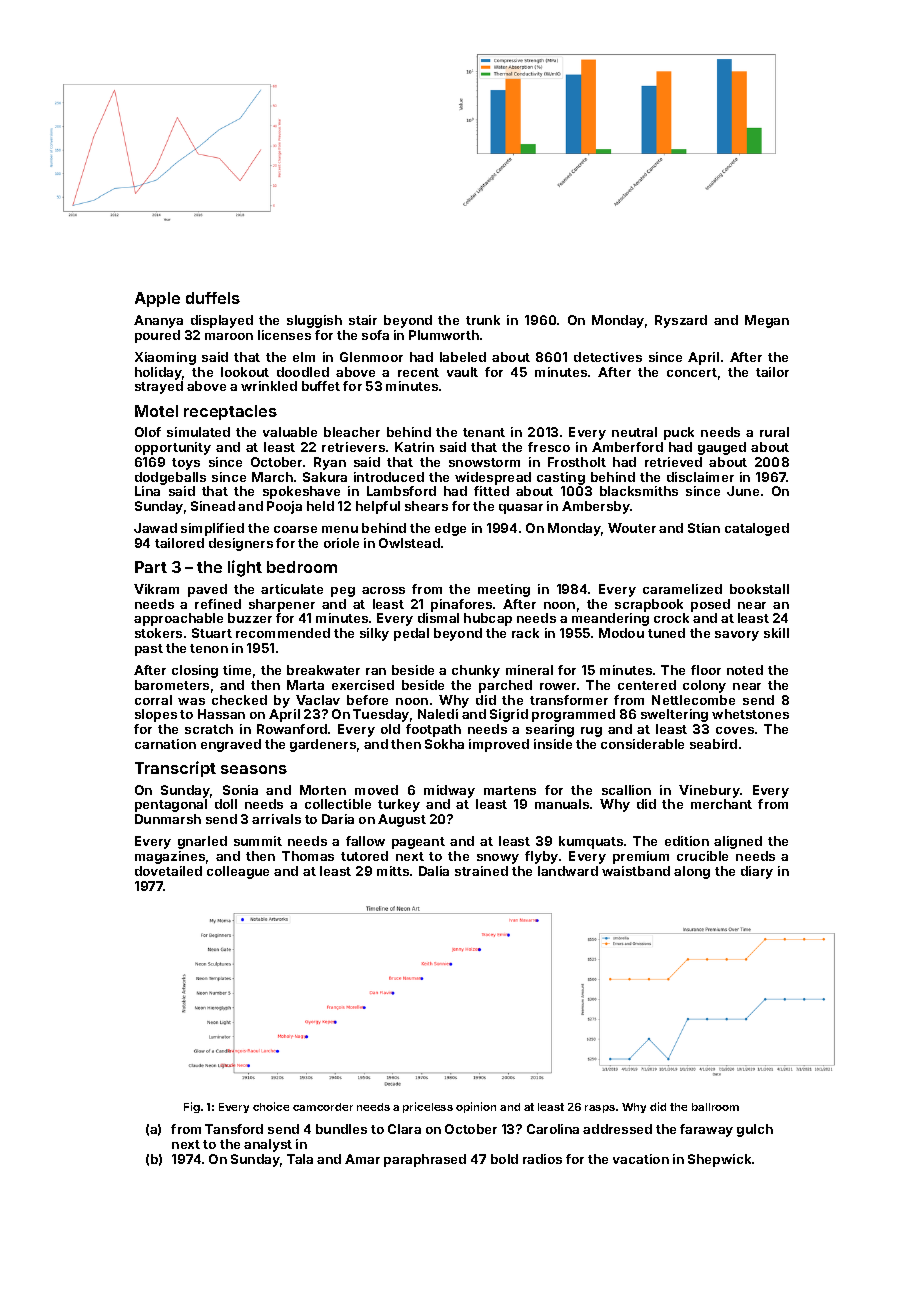 Image resolution: width=924 pixels, height=1314 pixels. Describe the element at coordinates (757, 872) in the screenshot. I see `diary` at that location.
